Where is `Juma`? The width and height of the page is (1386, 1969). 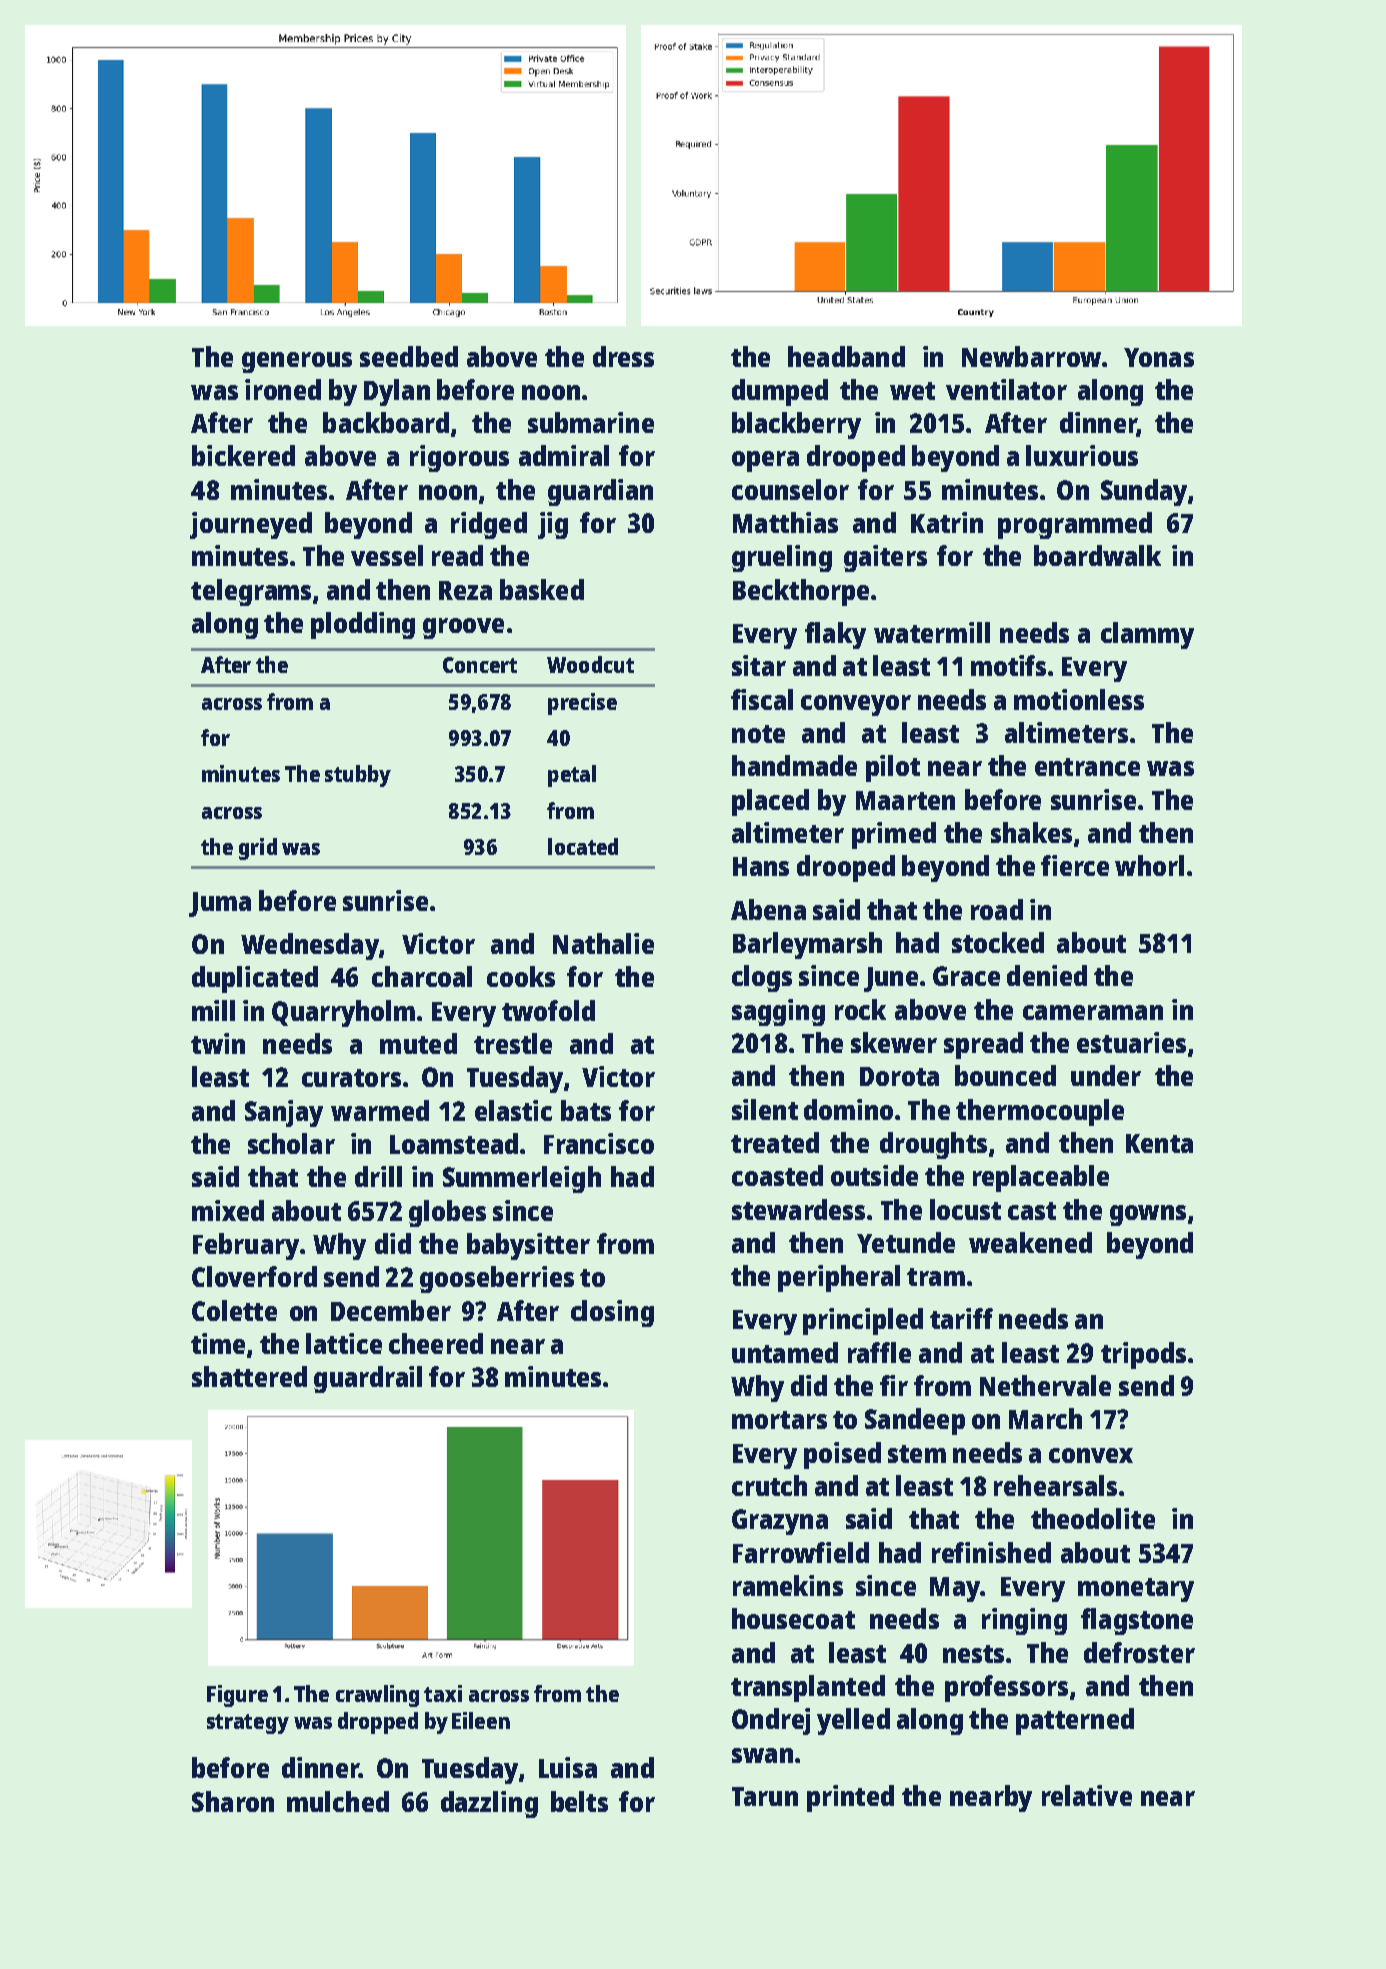 Juma is located at coordinates (220, 904).
